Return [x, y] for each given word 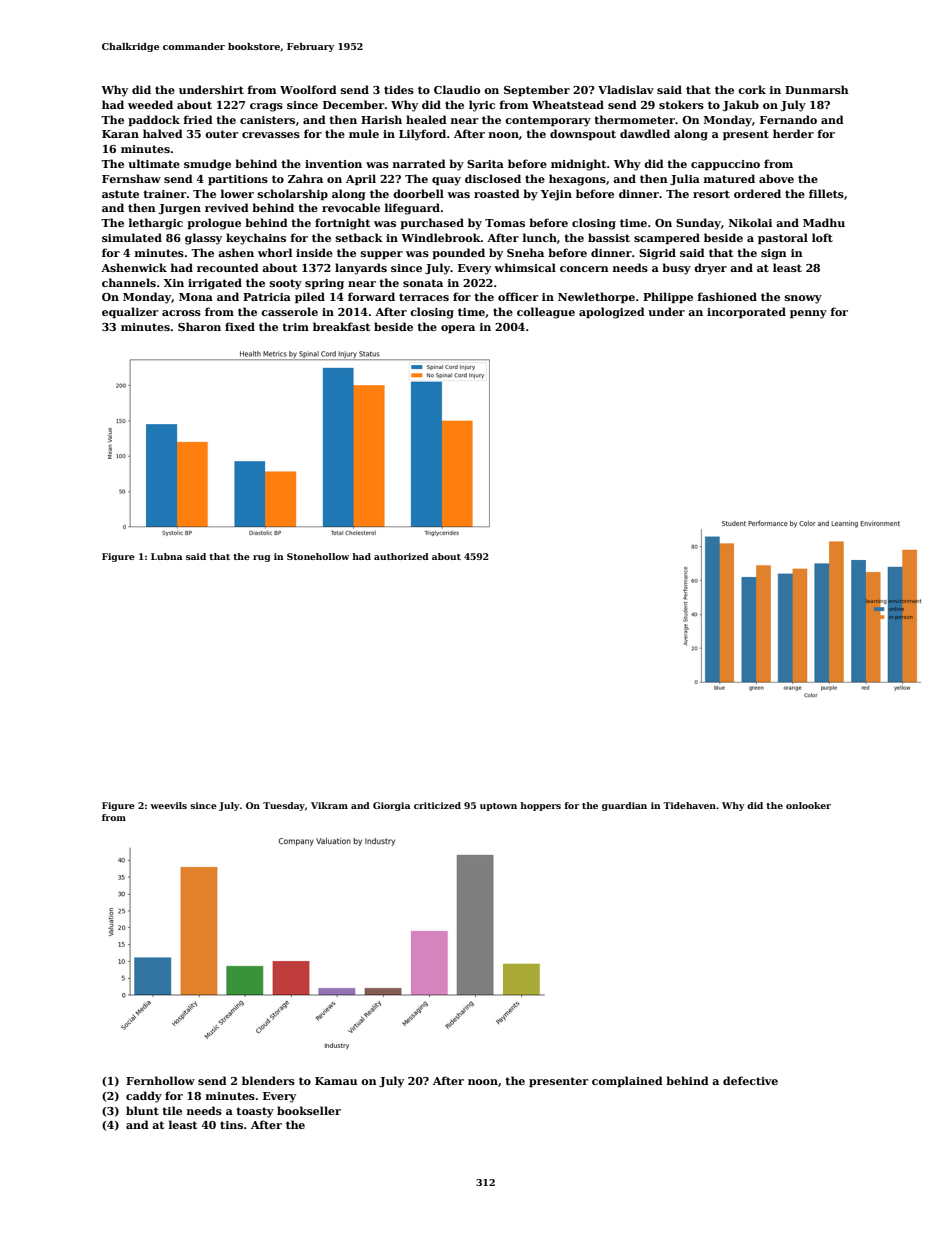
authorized [401, 556]
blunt [142, 1110]
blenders [268, 1080]
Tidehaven [689, 805]
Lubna [166, 556]
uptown [498, 807]
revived [227, 207]
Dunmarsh [817, 89]
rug [262, 558]
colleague [546, 313]
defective [750, 1080]
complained [627, 1082]
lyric [482, 106]
